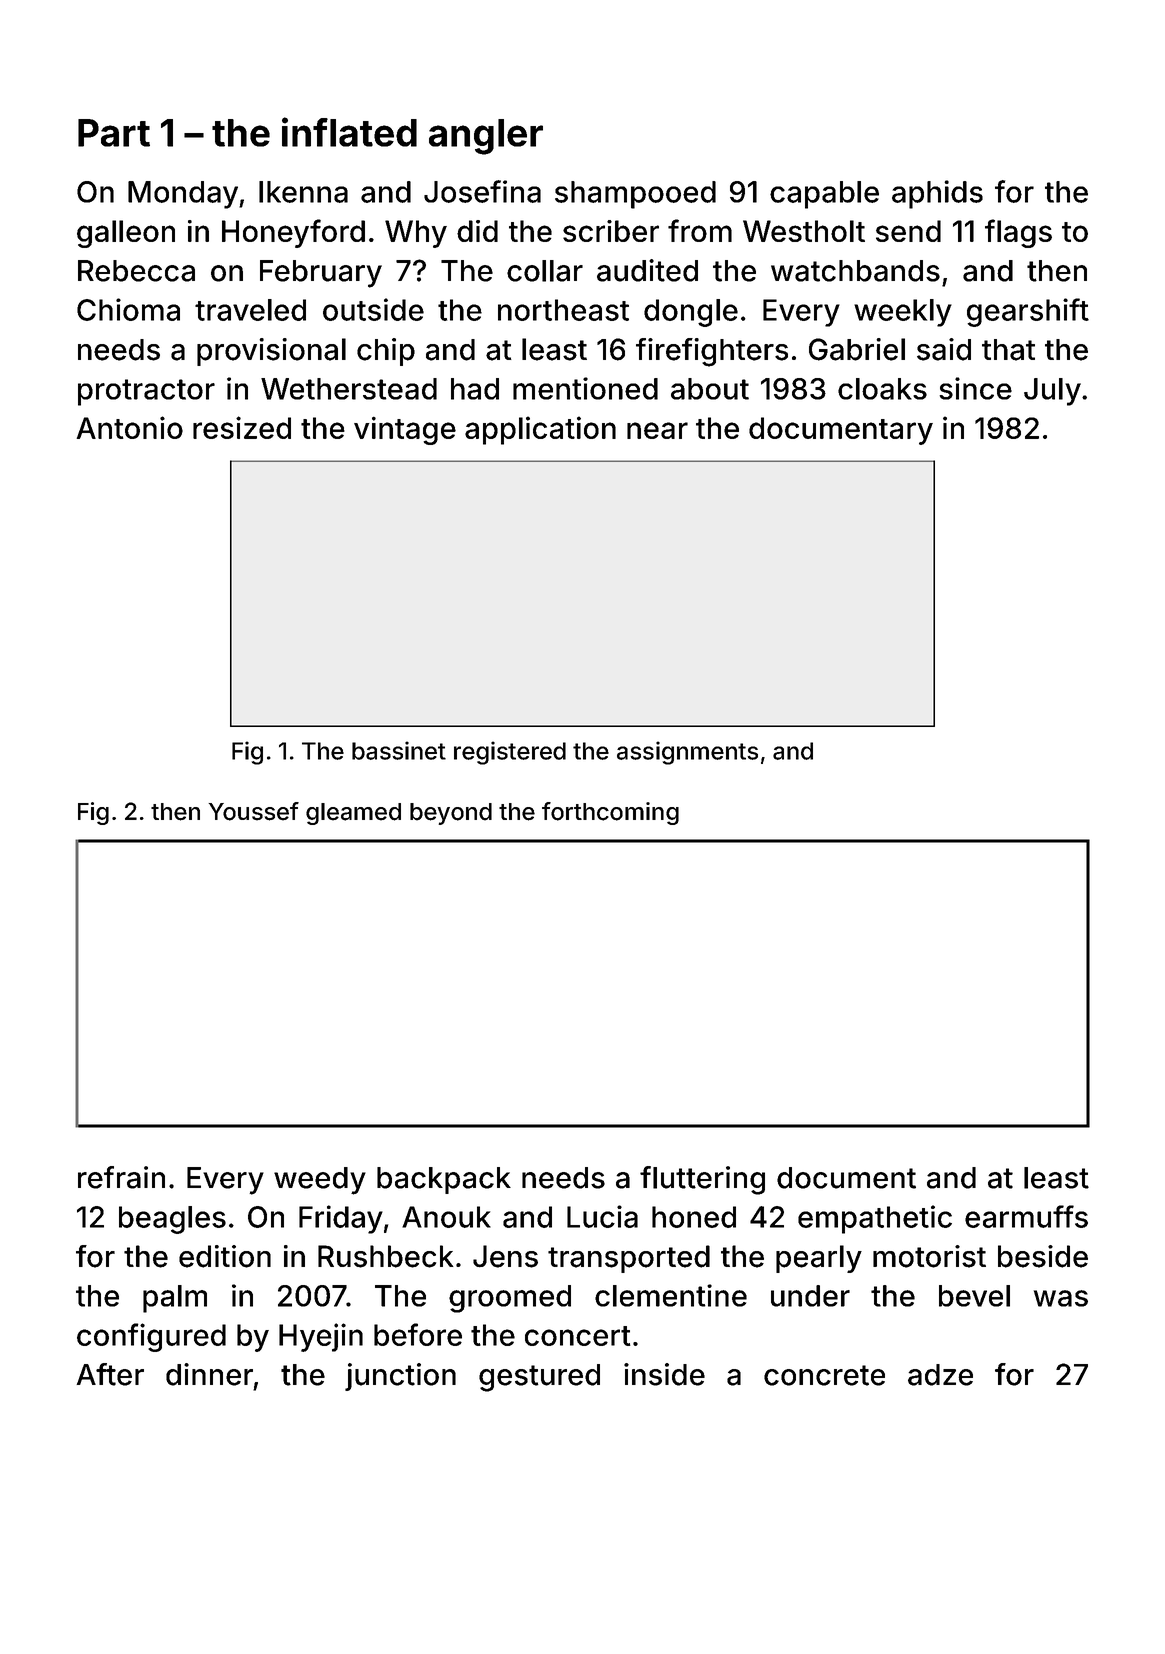 The width and height of the image is (1165, 1654). I want to click on application, so click(540, 430).
